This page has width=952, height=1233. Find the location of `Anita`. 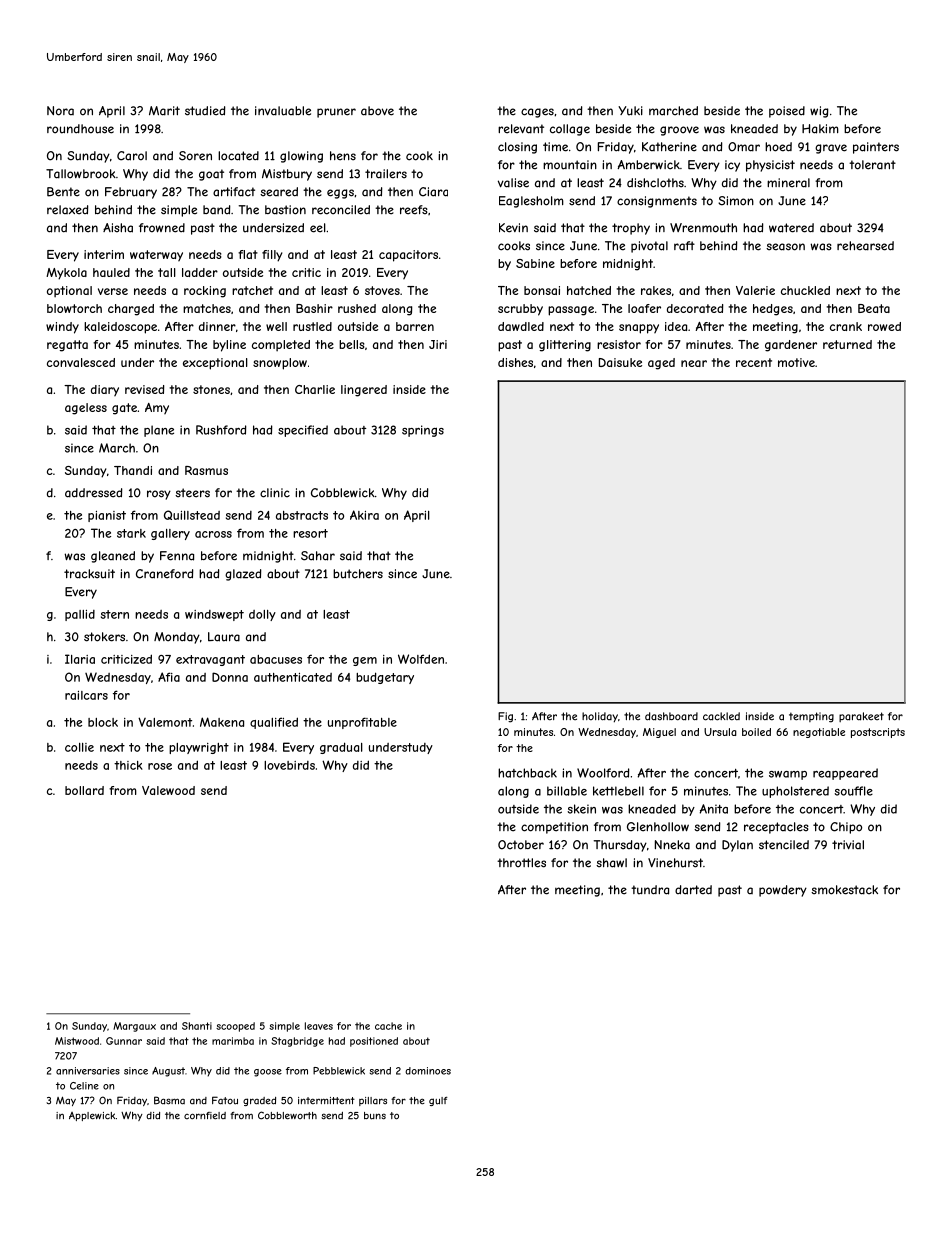

Anita is located at coordinates (714, 809).
